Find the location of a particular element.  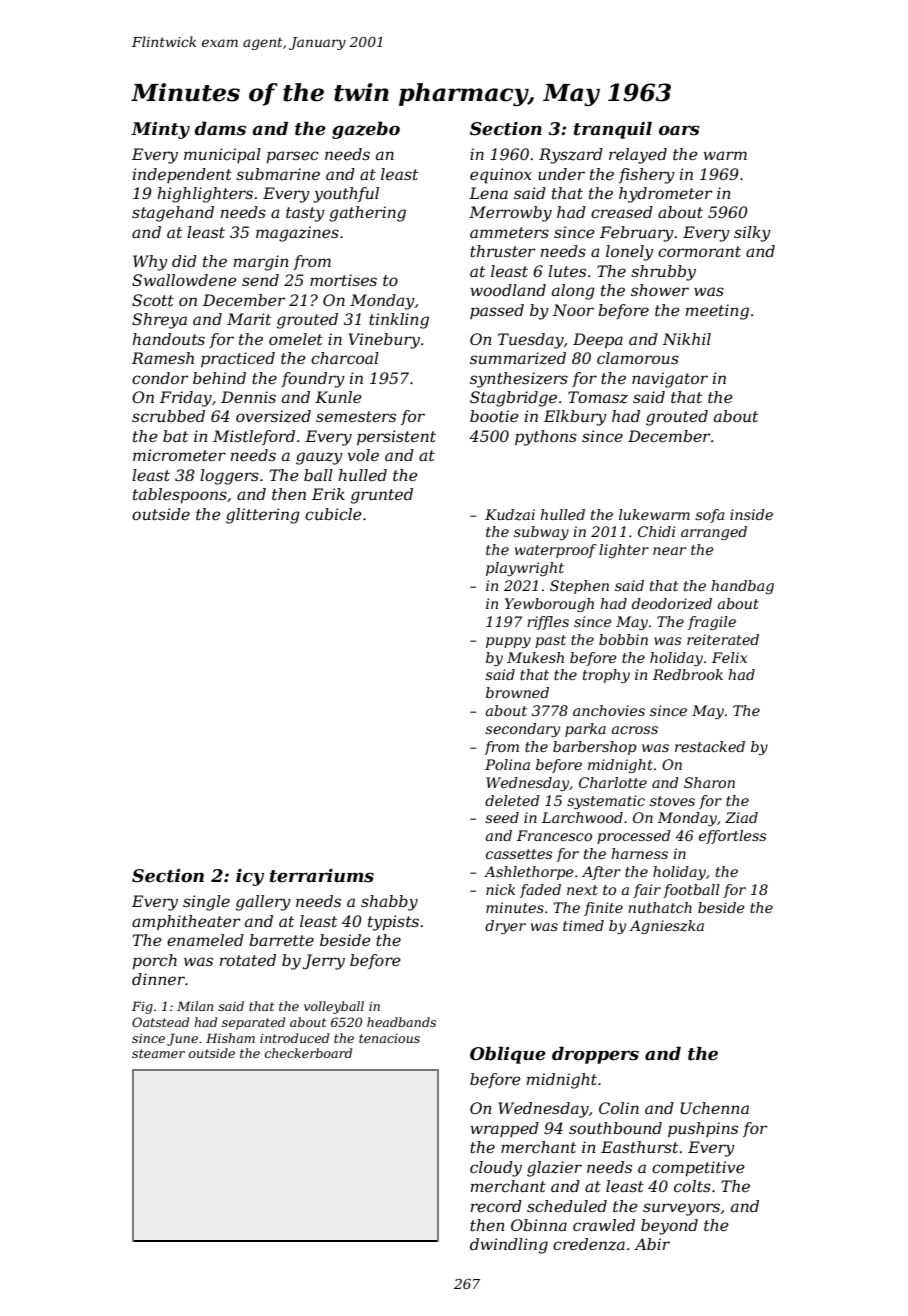

dwindling is located at coordinates (509, 1246).
